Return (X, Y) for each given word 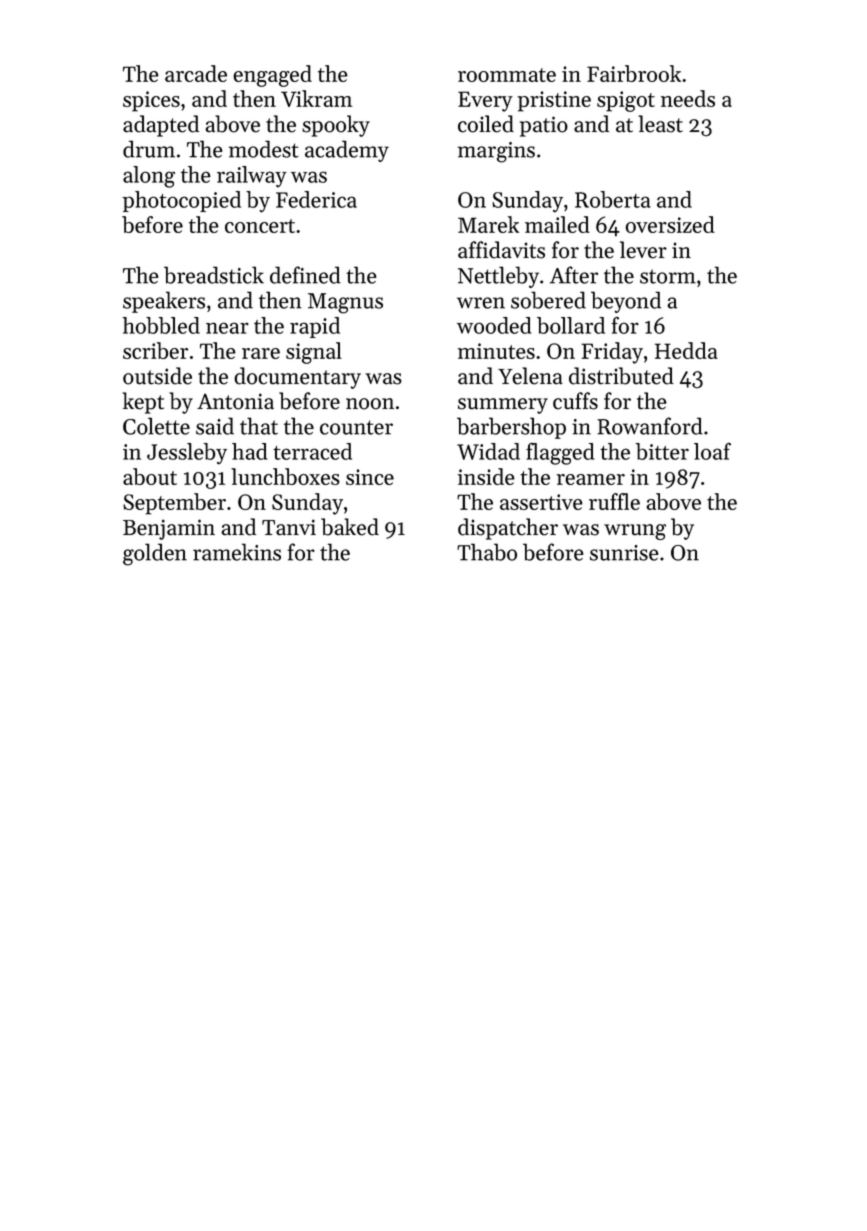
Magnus (345, 303)
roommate (507, 75)
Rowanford (650, 426)
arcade (196, 73)
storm (668, 276)
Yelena (530, 376)
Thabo (487, 552)
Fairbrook (634, 73)
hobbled (161, 325)
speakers (164, 302)
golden (155, 554)
